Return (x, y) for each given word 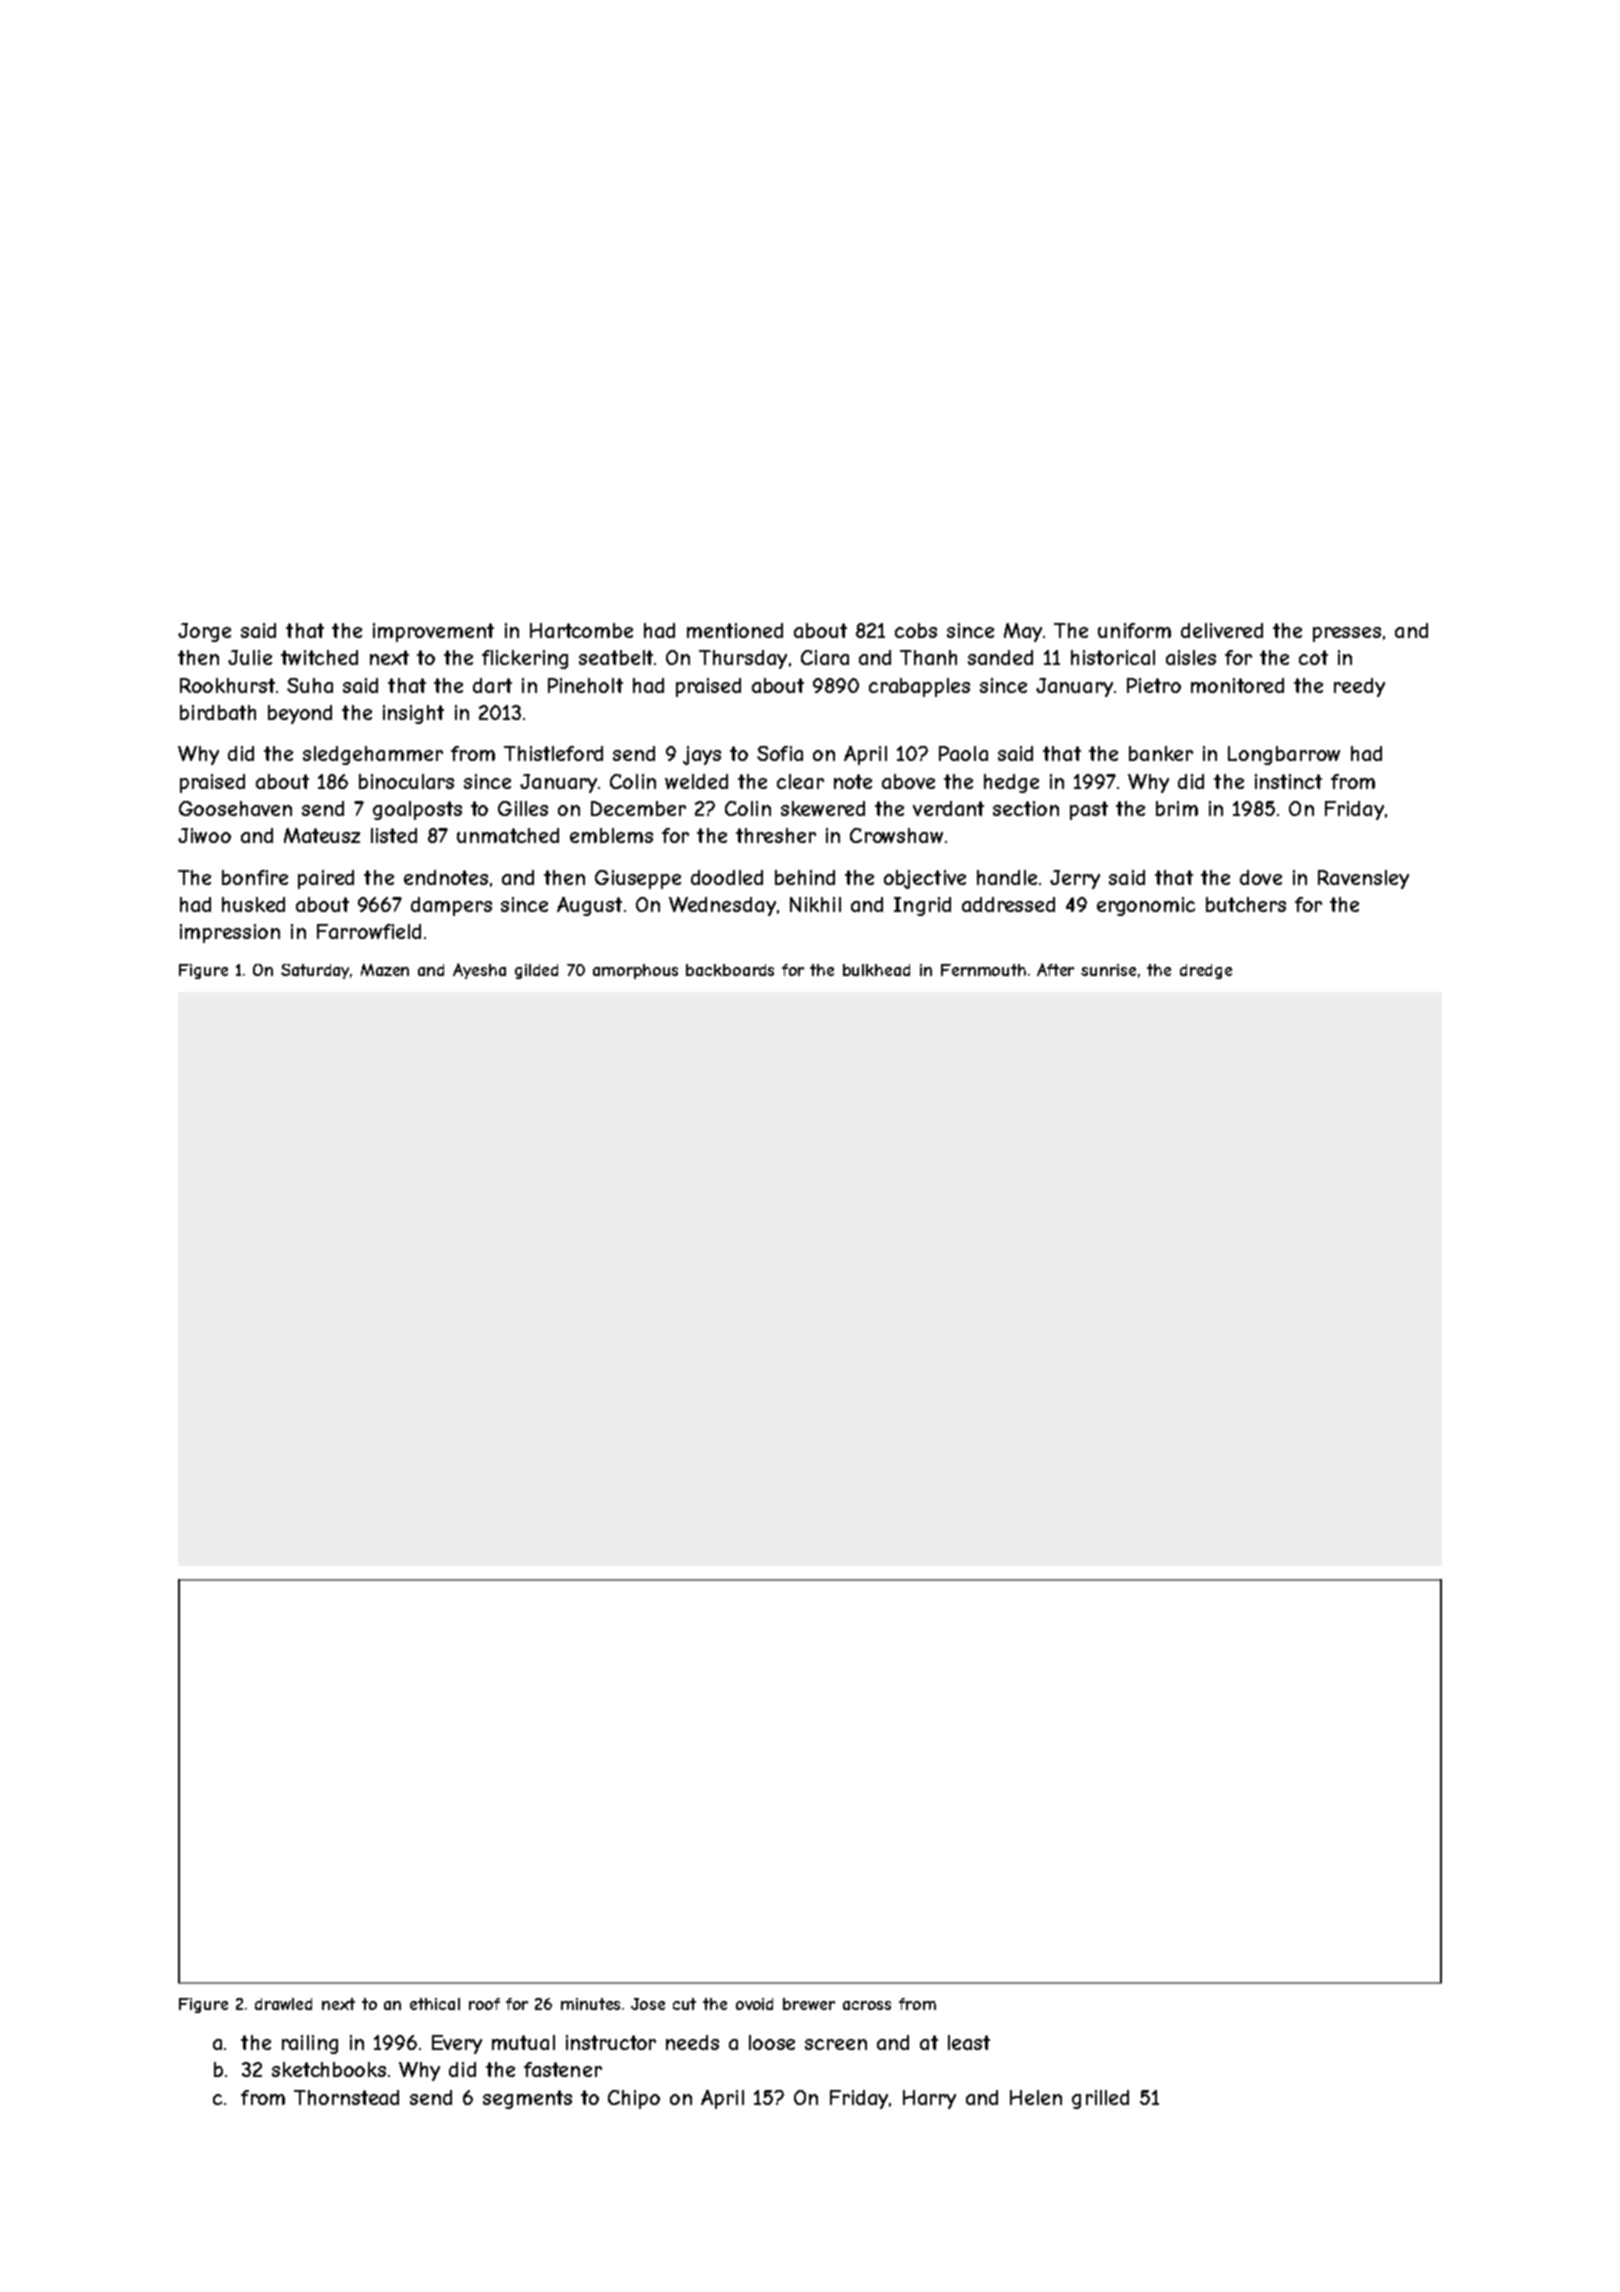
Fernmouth (983, 970)
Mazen (385, 970)
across (867, 2005)
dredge (1206, 971)
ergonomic (1146, 906)
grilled (1100, 2099)
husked (253, 904)
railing (310, 2044)
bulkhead (876, 970)
